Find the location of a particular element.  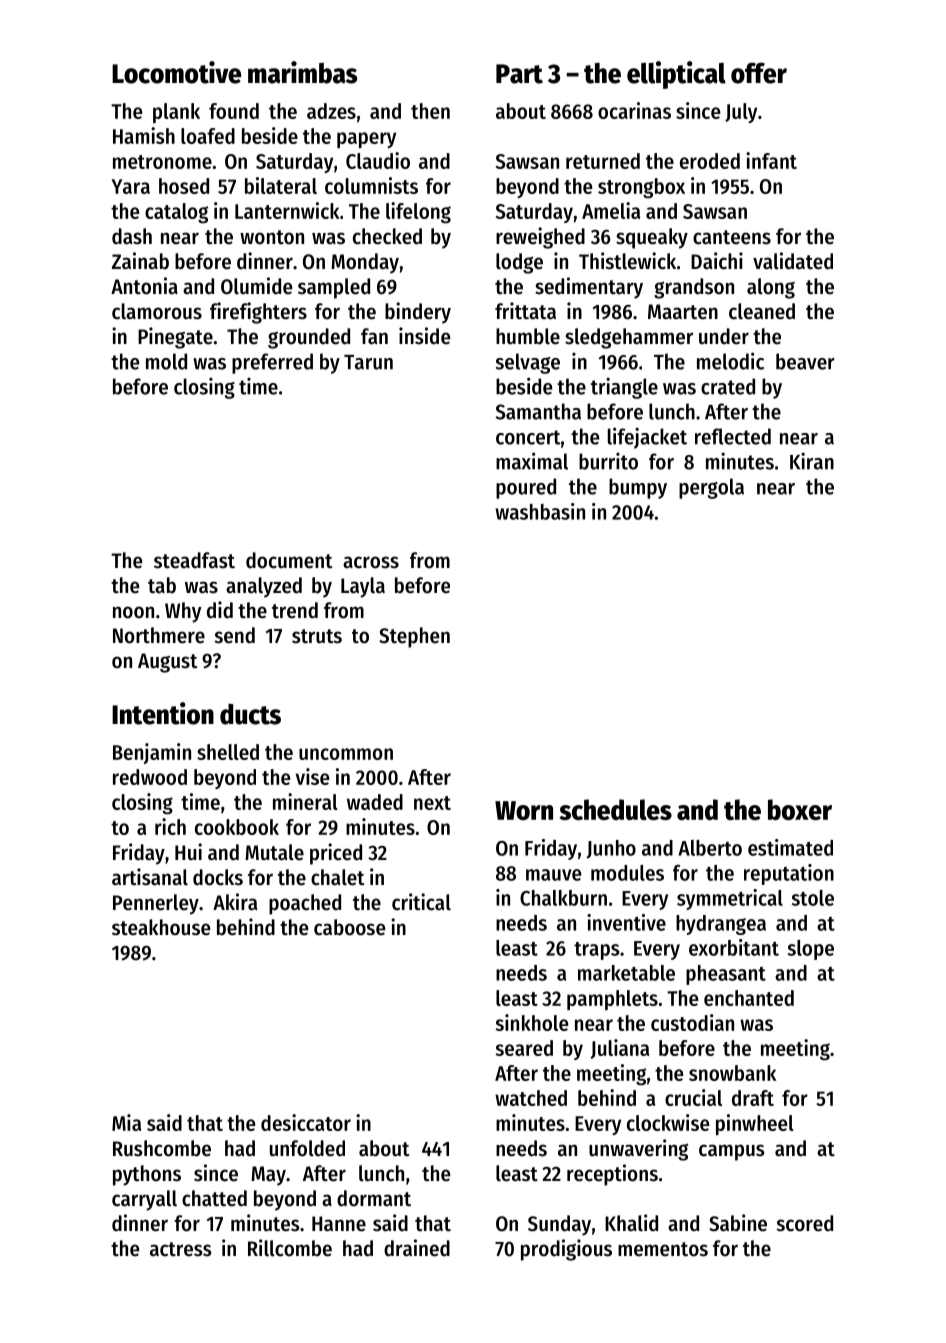

Part is located at coordinates (519, 74).
